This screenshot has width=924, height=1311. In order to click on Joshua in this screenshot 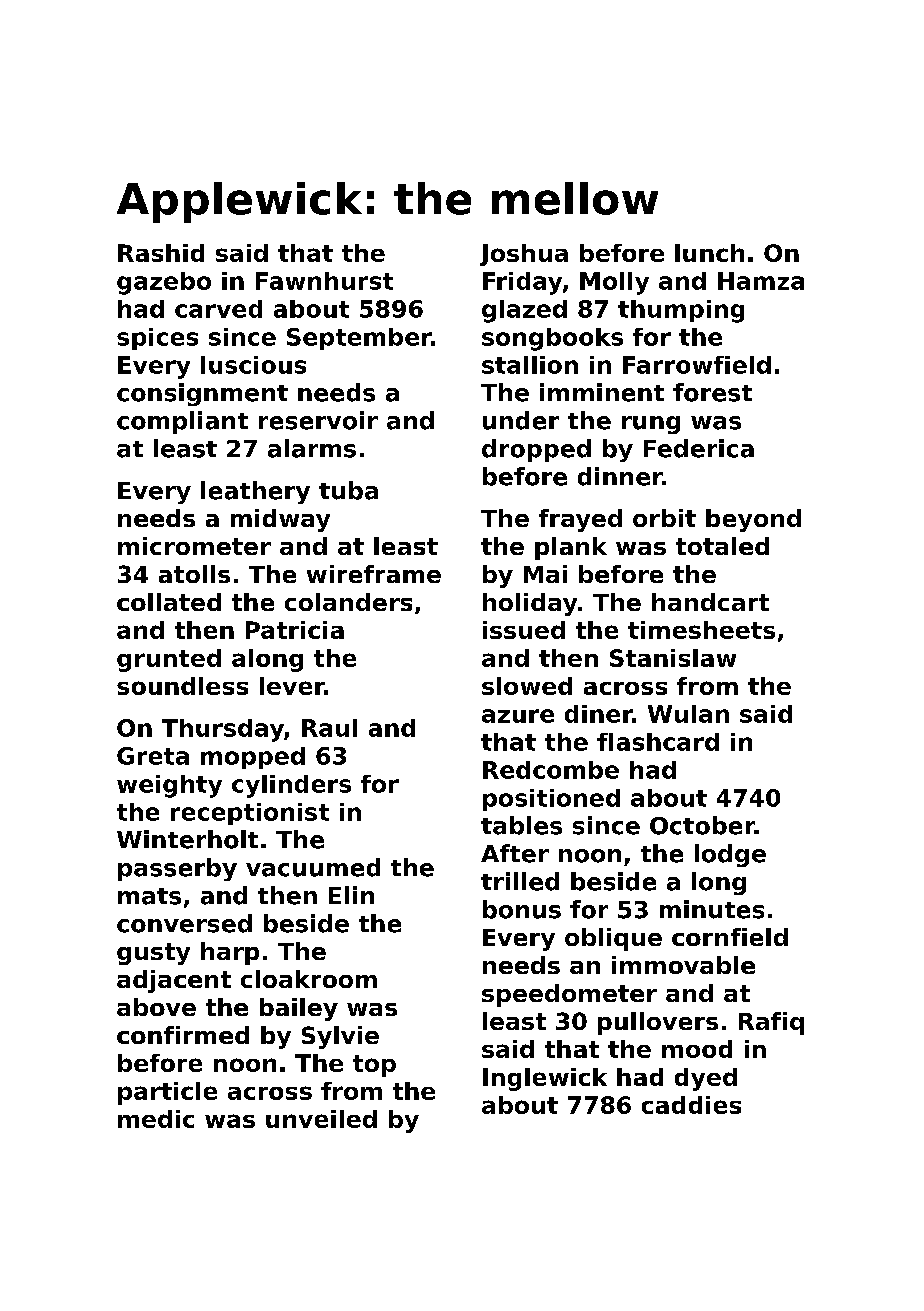, I will do `click(524, 255)`.
